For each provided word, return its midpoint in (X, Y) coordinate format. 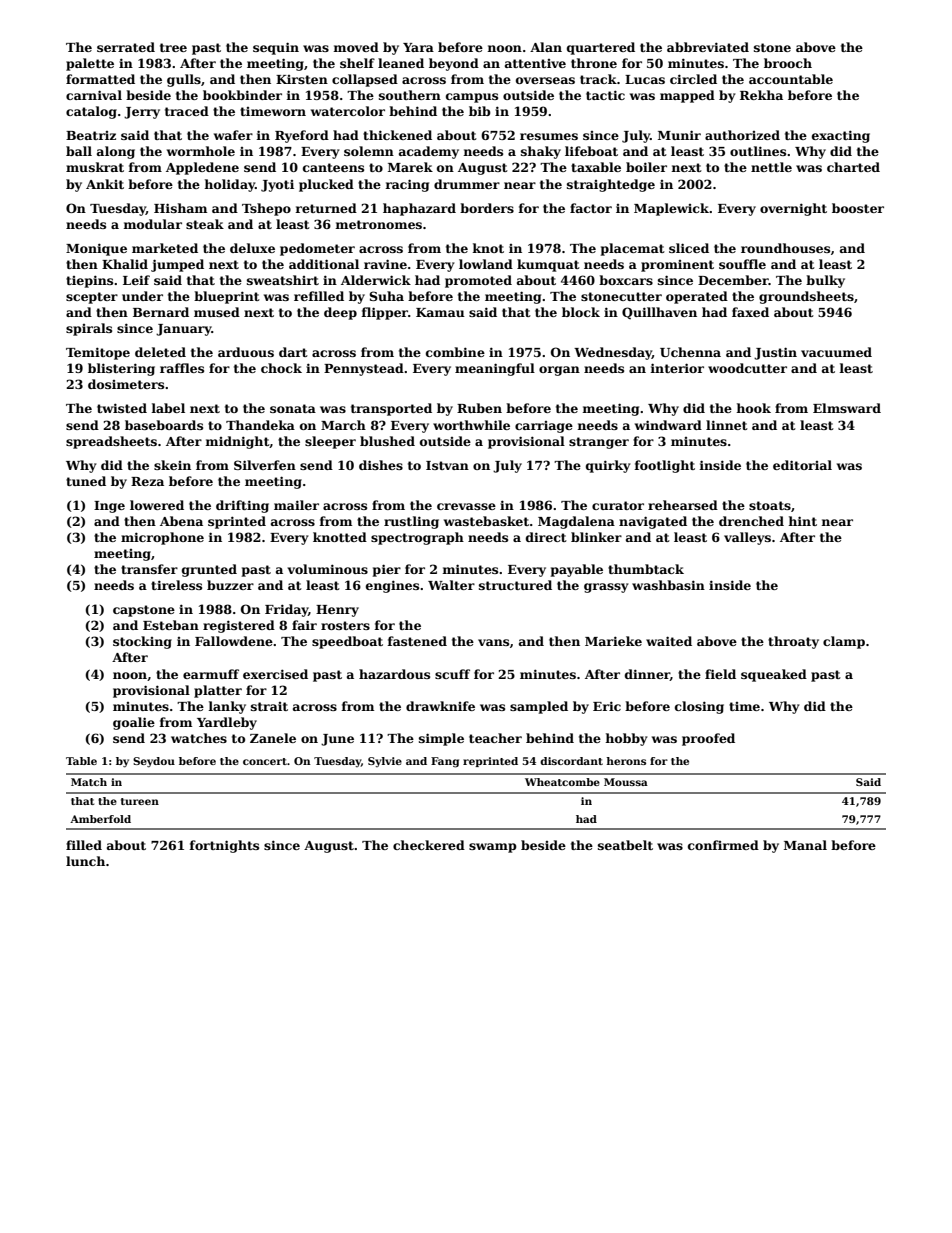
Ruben (479, 408)
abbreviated (708, 47)
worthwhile (471, 425)
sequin (276, 48)
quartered (601, 48)
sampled (539, 707)
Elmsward (847, 408)
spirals (89, 329)
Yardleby (227, 723)
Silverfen (265, 465)
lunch (85, 861)
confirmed (723, 845)
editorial (802, 465)
